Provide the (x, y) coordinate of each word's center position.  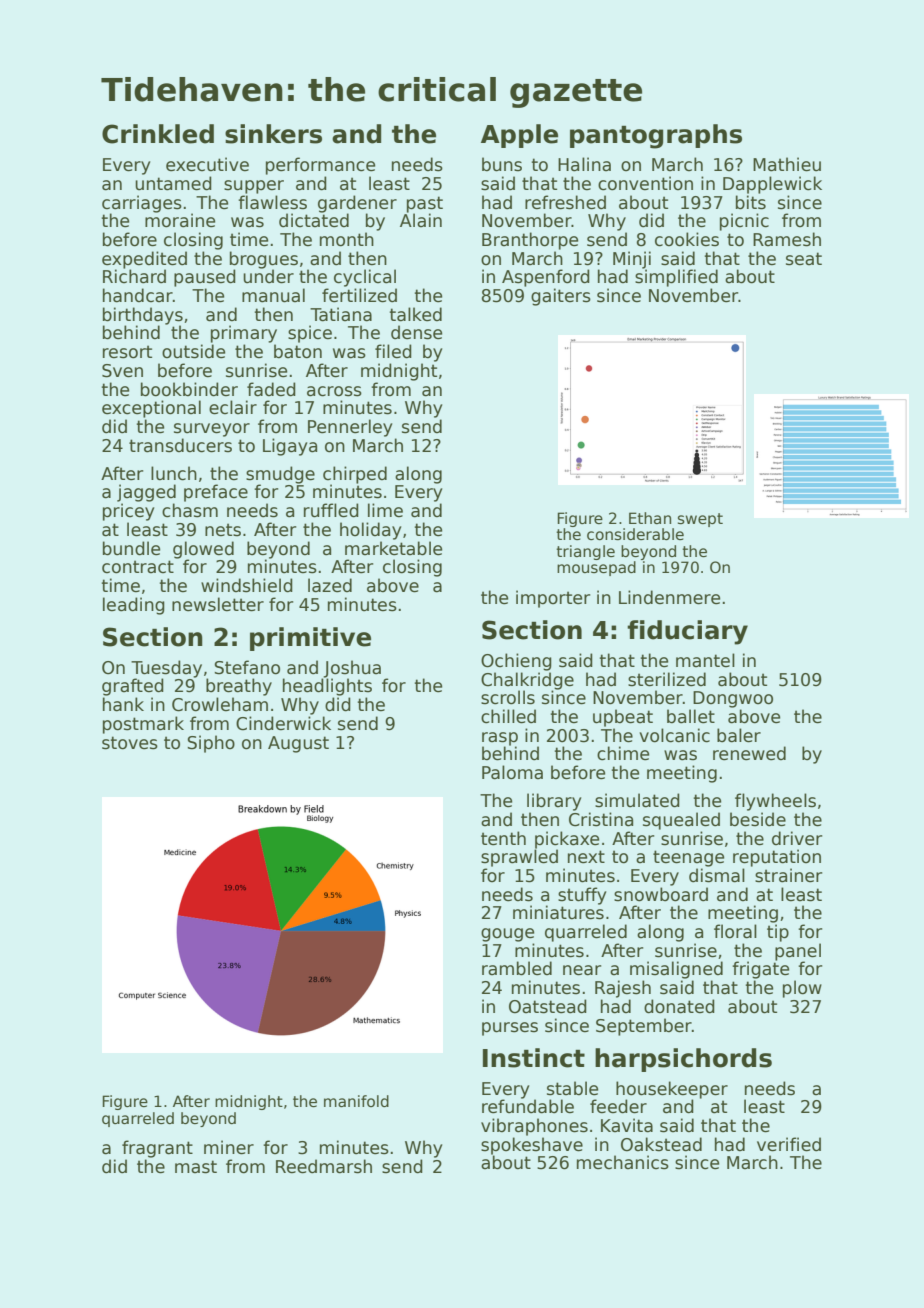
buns (502, 164)
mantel (705, 660)
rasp (500, 739)
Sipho (211, 744)
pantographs (656, 136)
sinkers (273, 134)
